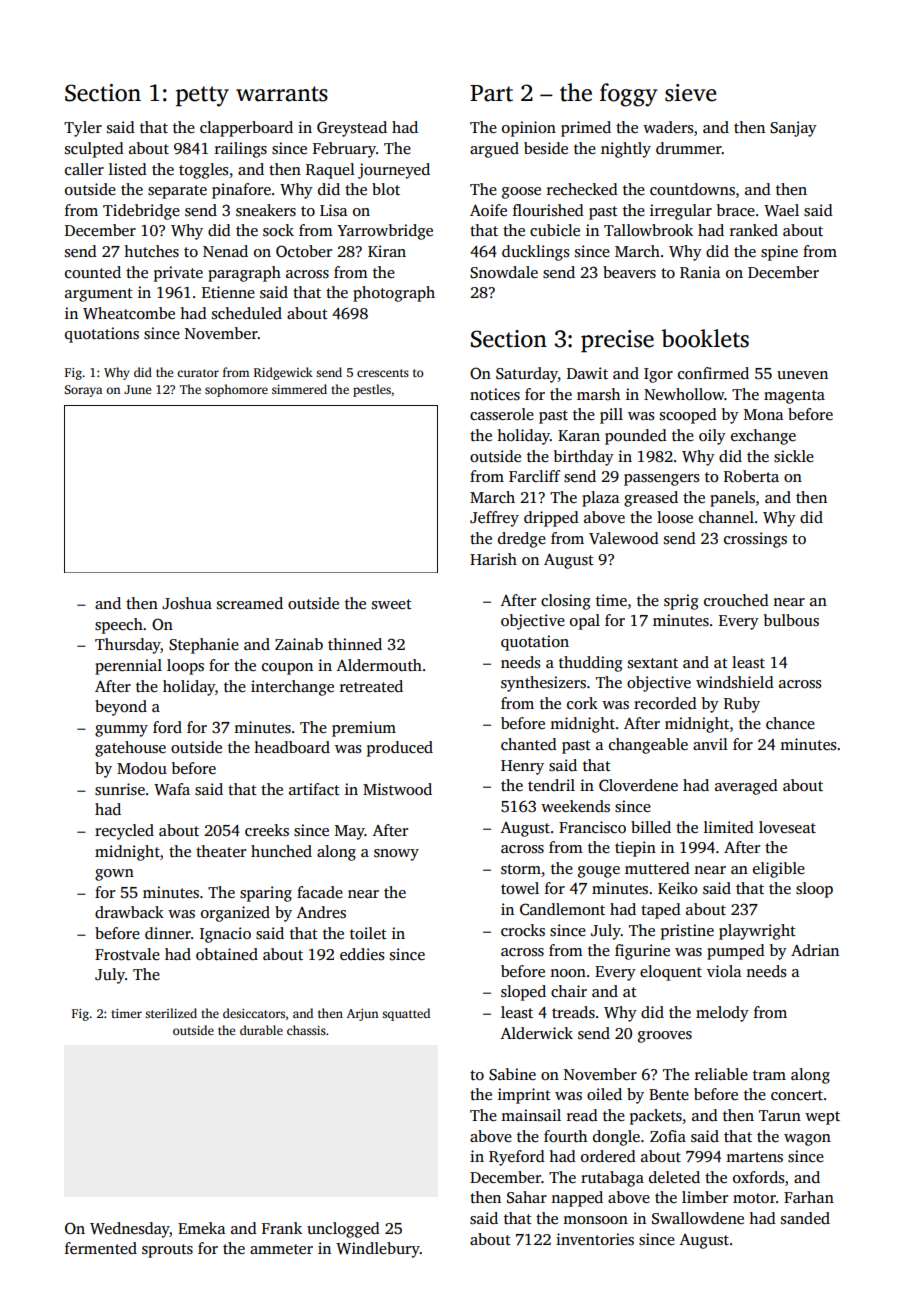 This screenshot has height=1316, width=908. I want to click on closing, so click(566, 602).
